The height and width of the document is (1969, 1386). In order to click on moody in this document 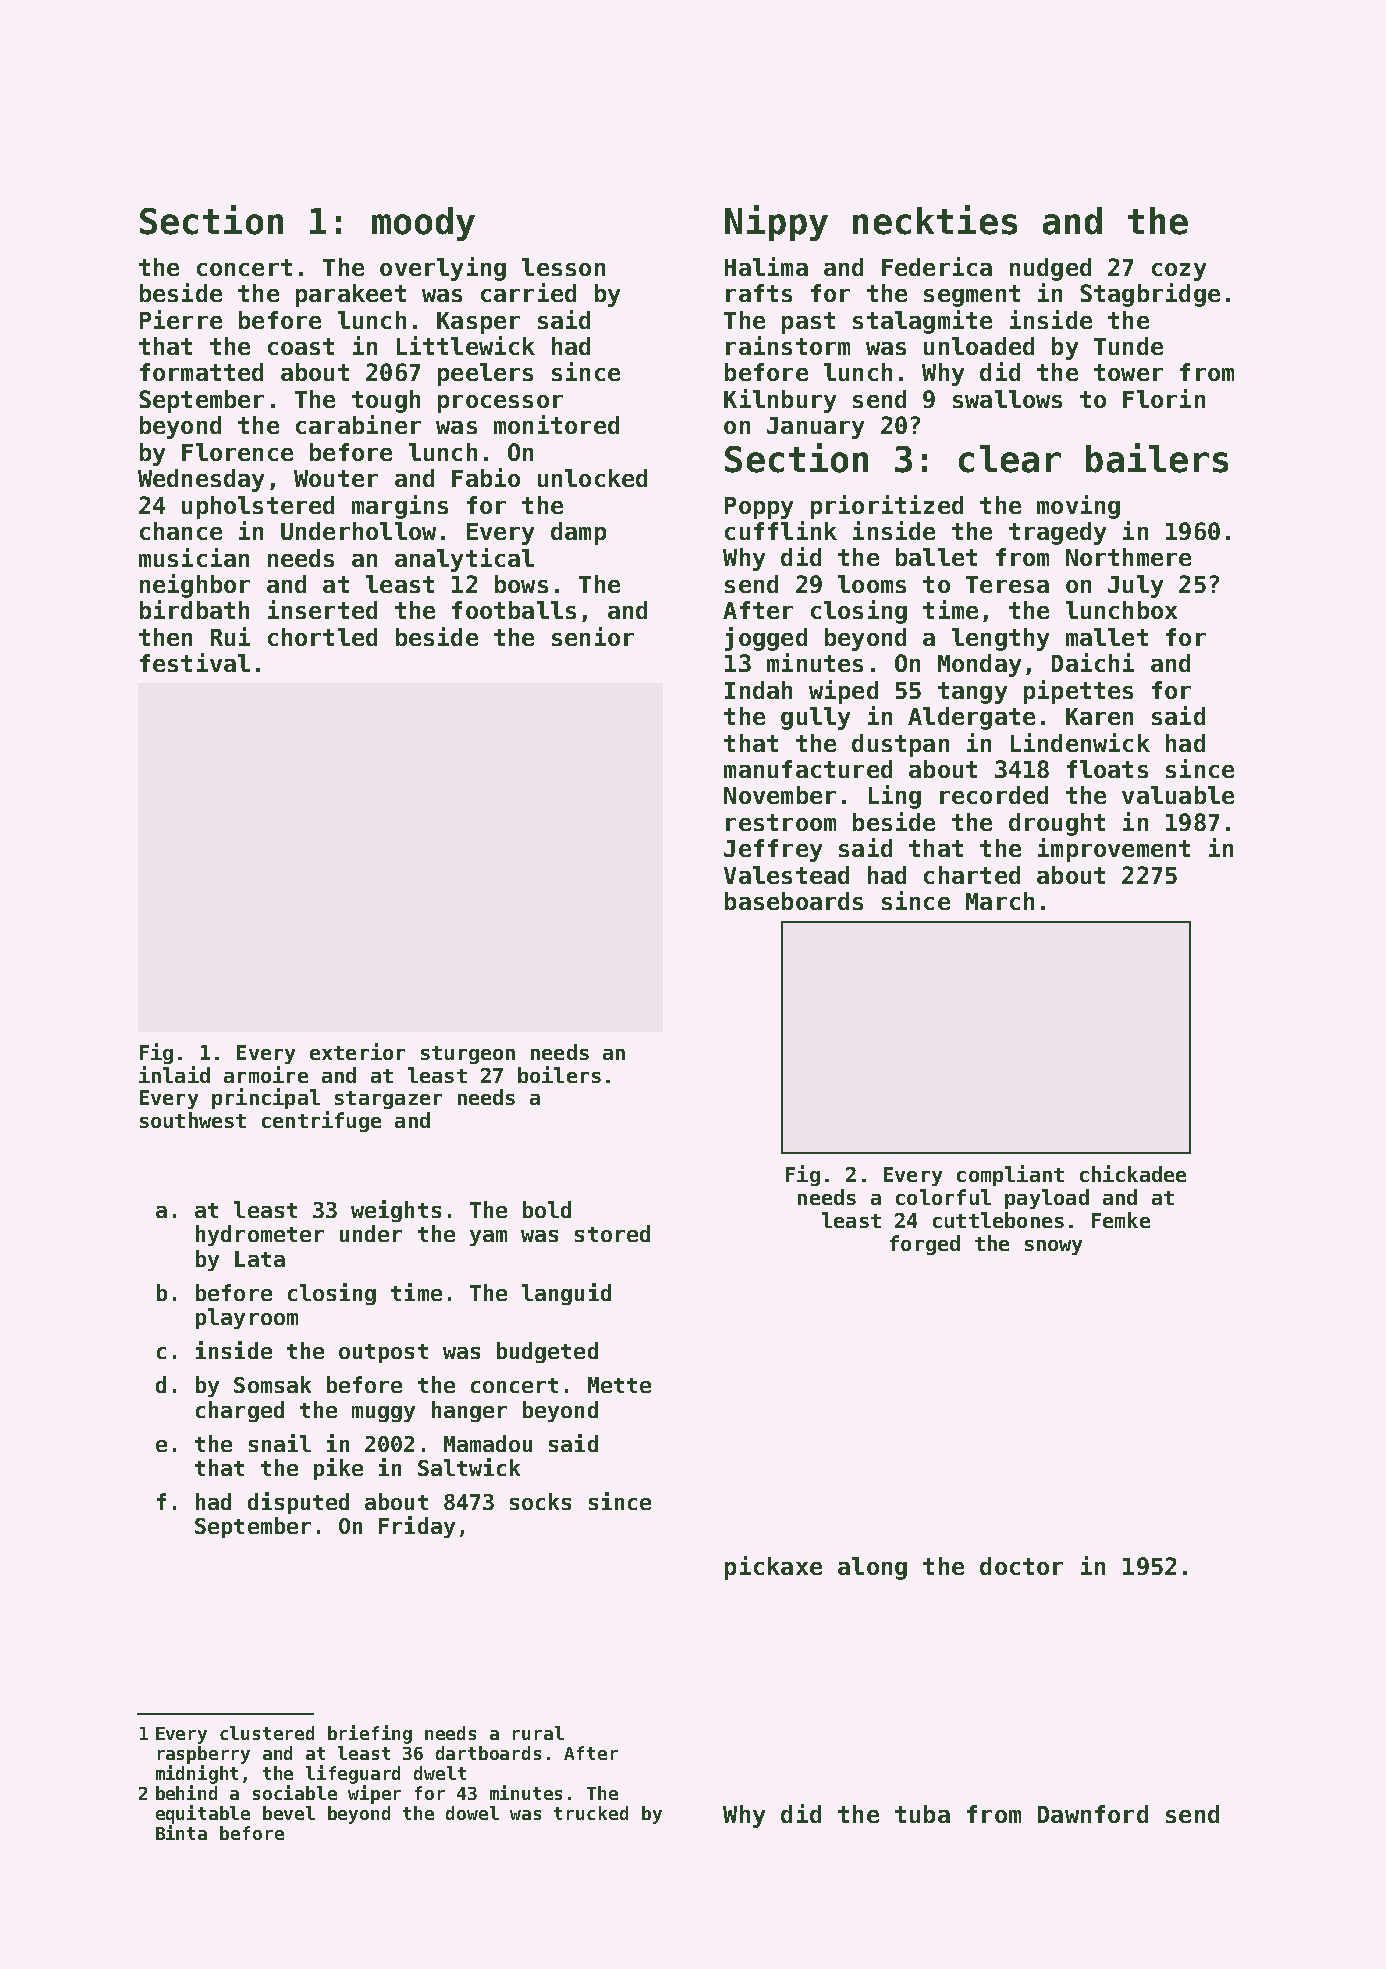, I will do `click(423, 224)`.
